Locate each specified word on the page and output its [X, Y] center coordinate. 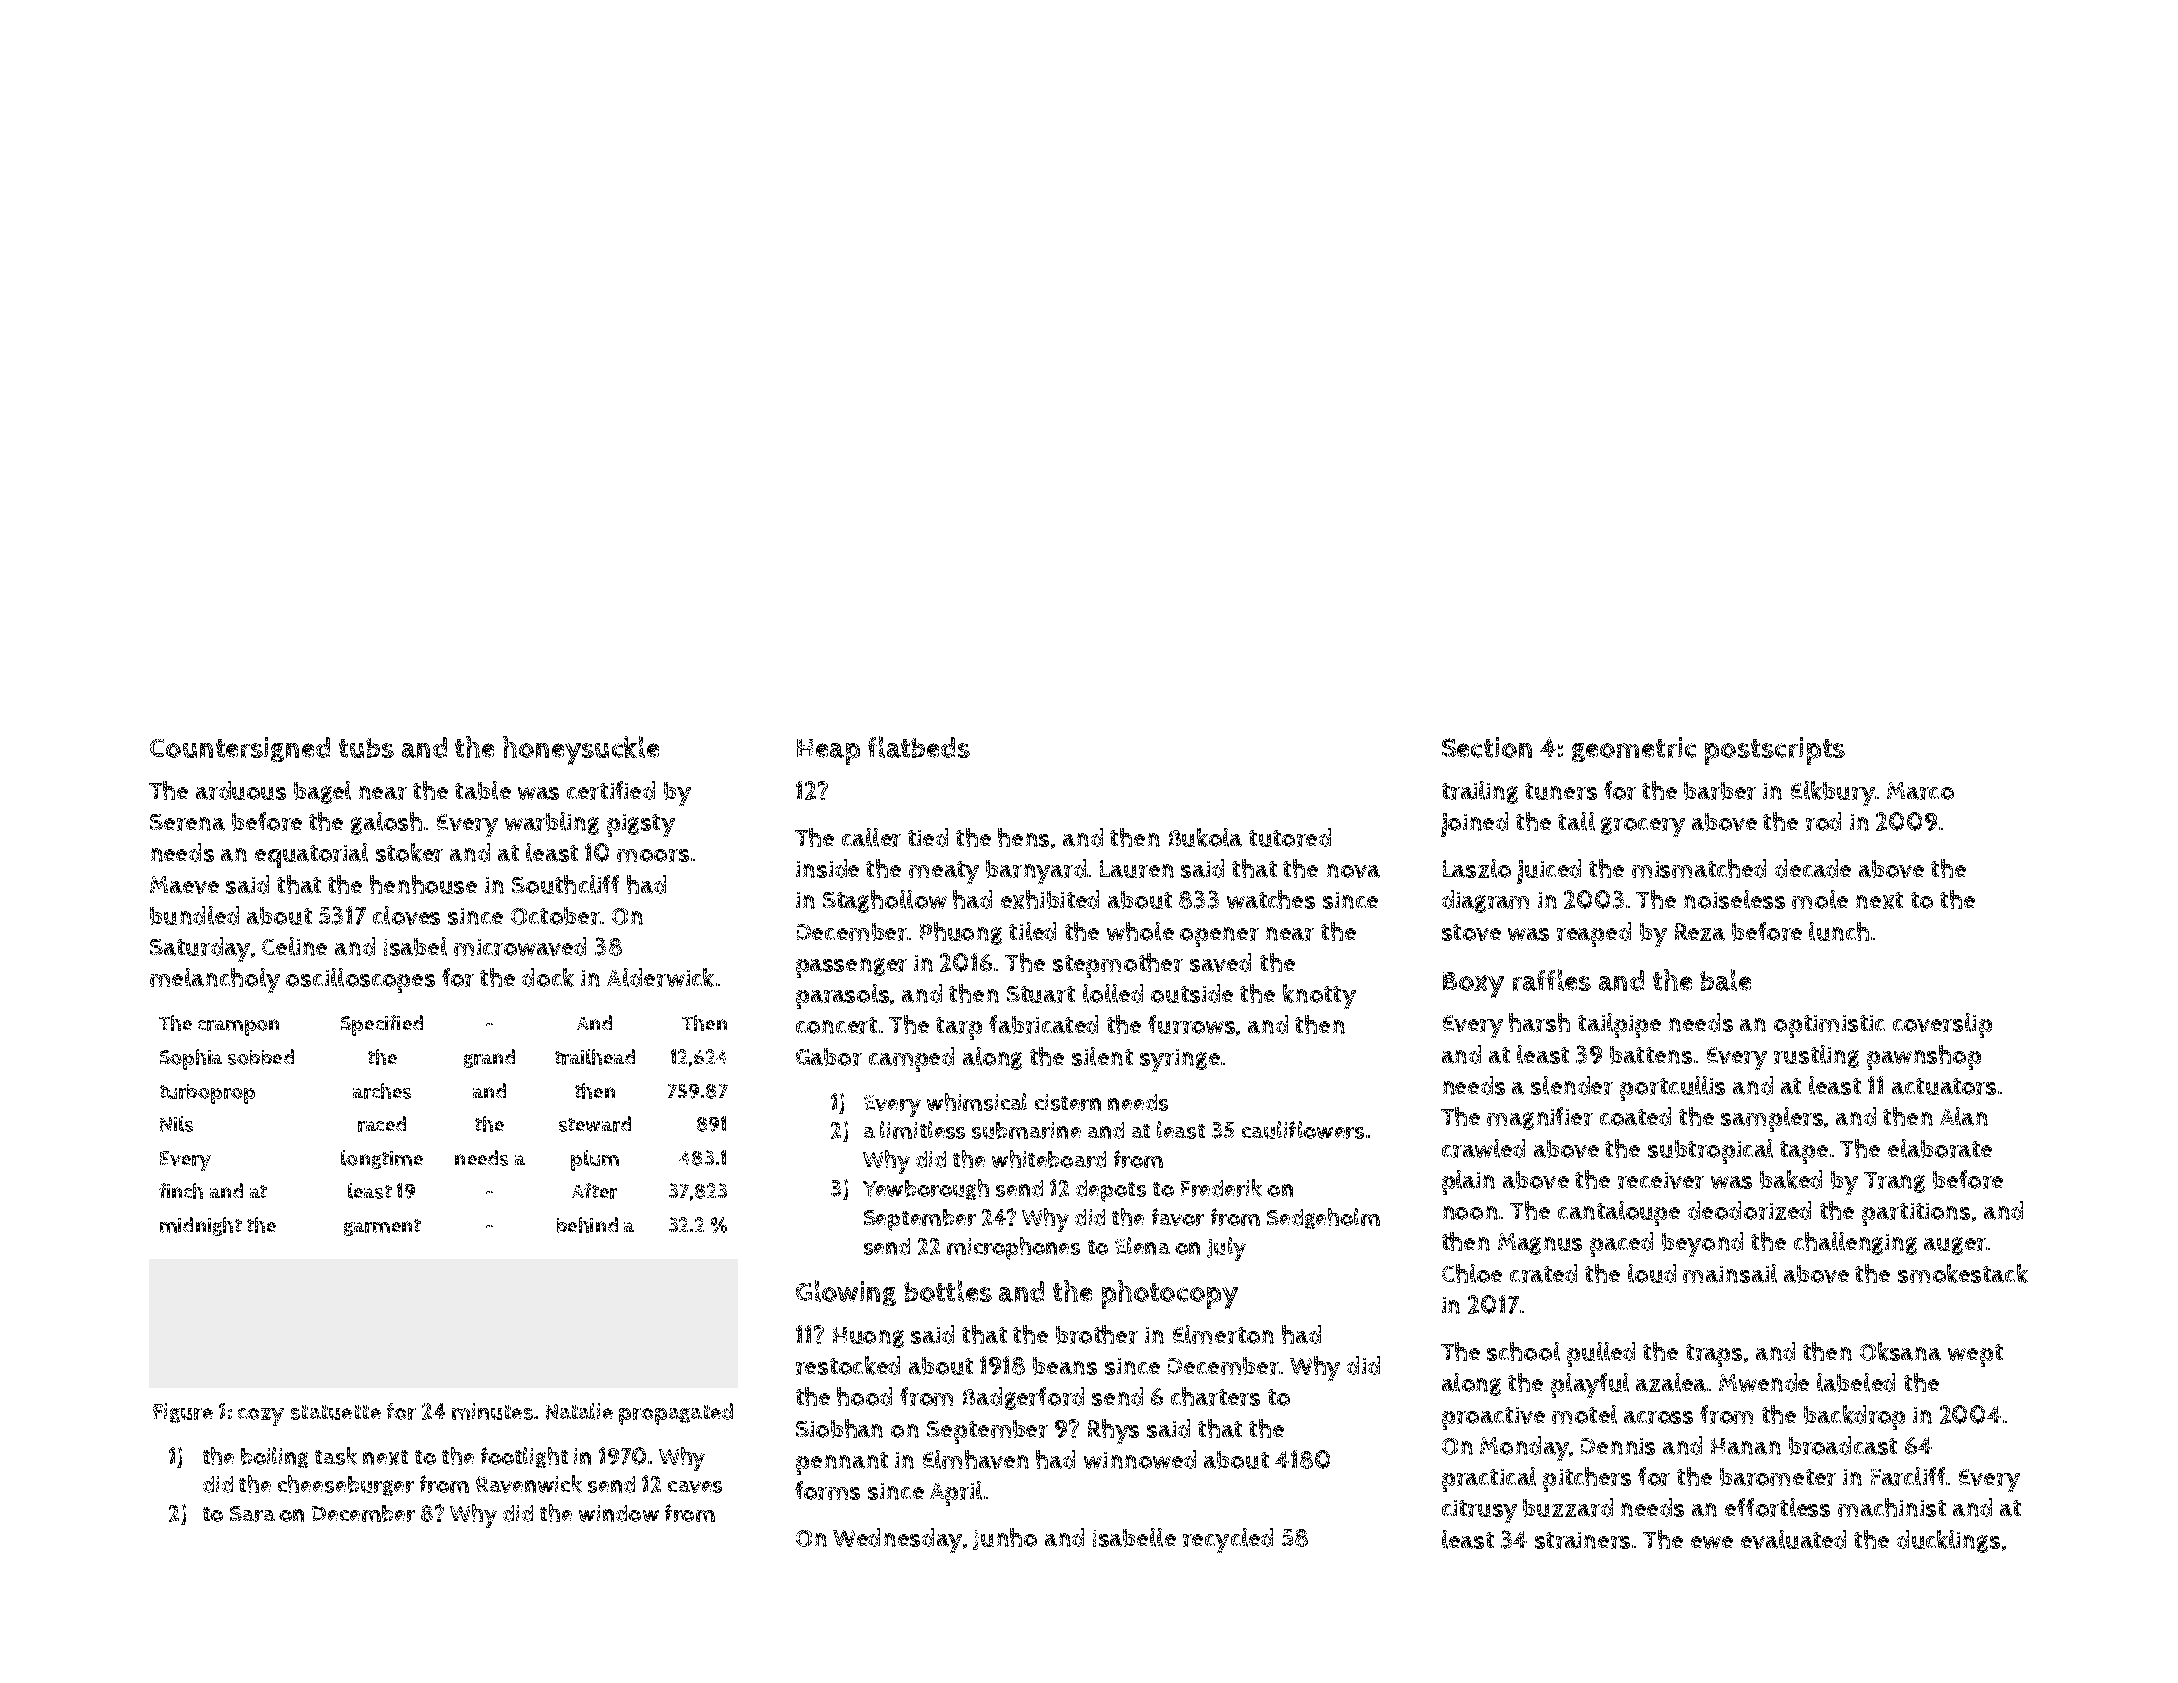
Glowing [846, 1293]
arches [382, 1091]
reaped [1594, 934]
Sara [252, 1514]
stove [1471, 932]
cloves [406, 915]
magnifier [1540, 1118]
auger [1955, 1246]
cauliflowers [1303, 1130]
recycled [1228, 1540]
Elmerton [1223, 1334]
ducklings [1948, 1541]
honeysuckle [581, 750]
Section [1487, 747]
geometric [1634, 749]
